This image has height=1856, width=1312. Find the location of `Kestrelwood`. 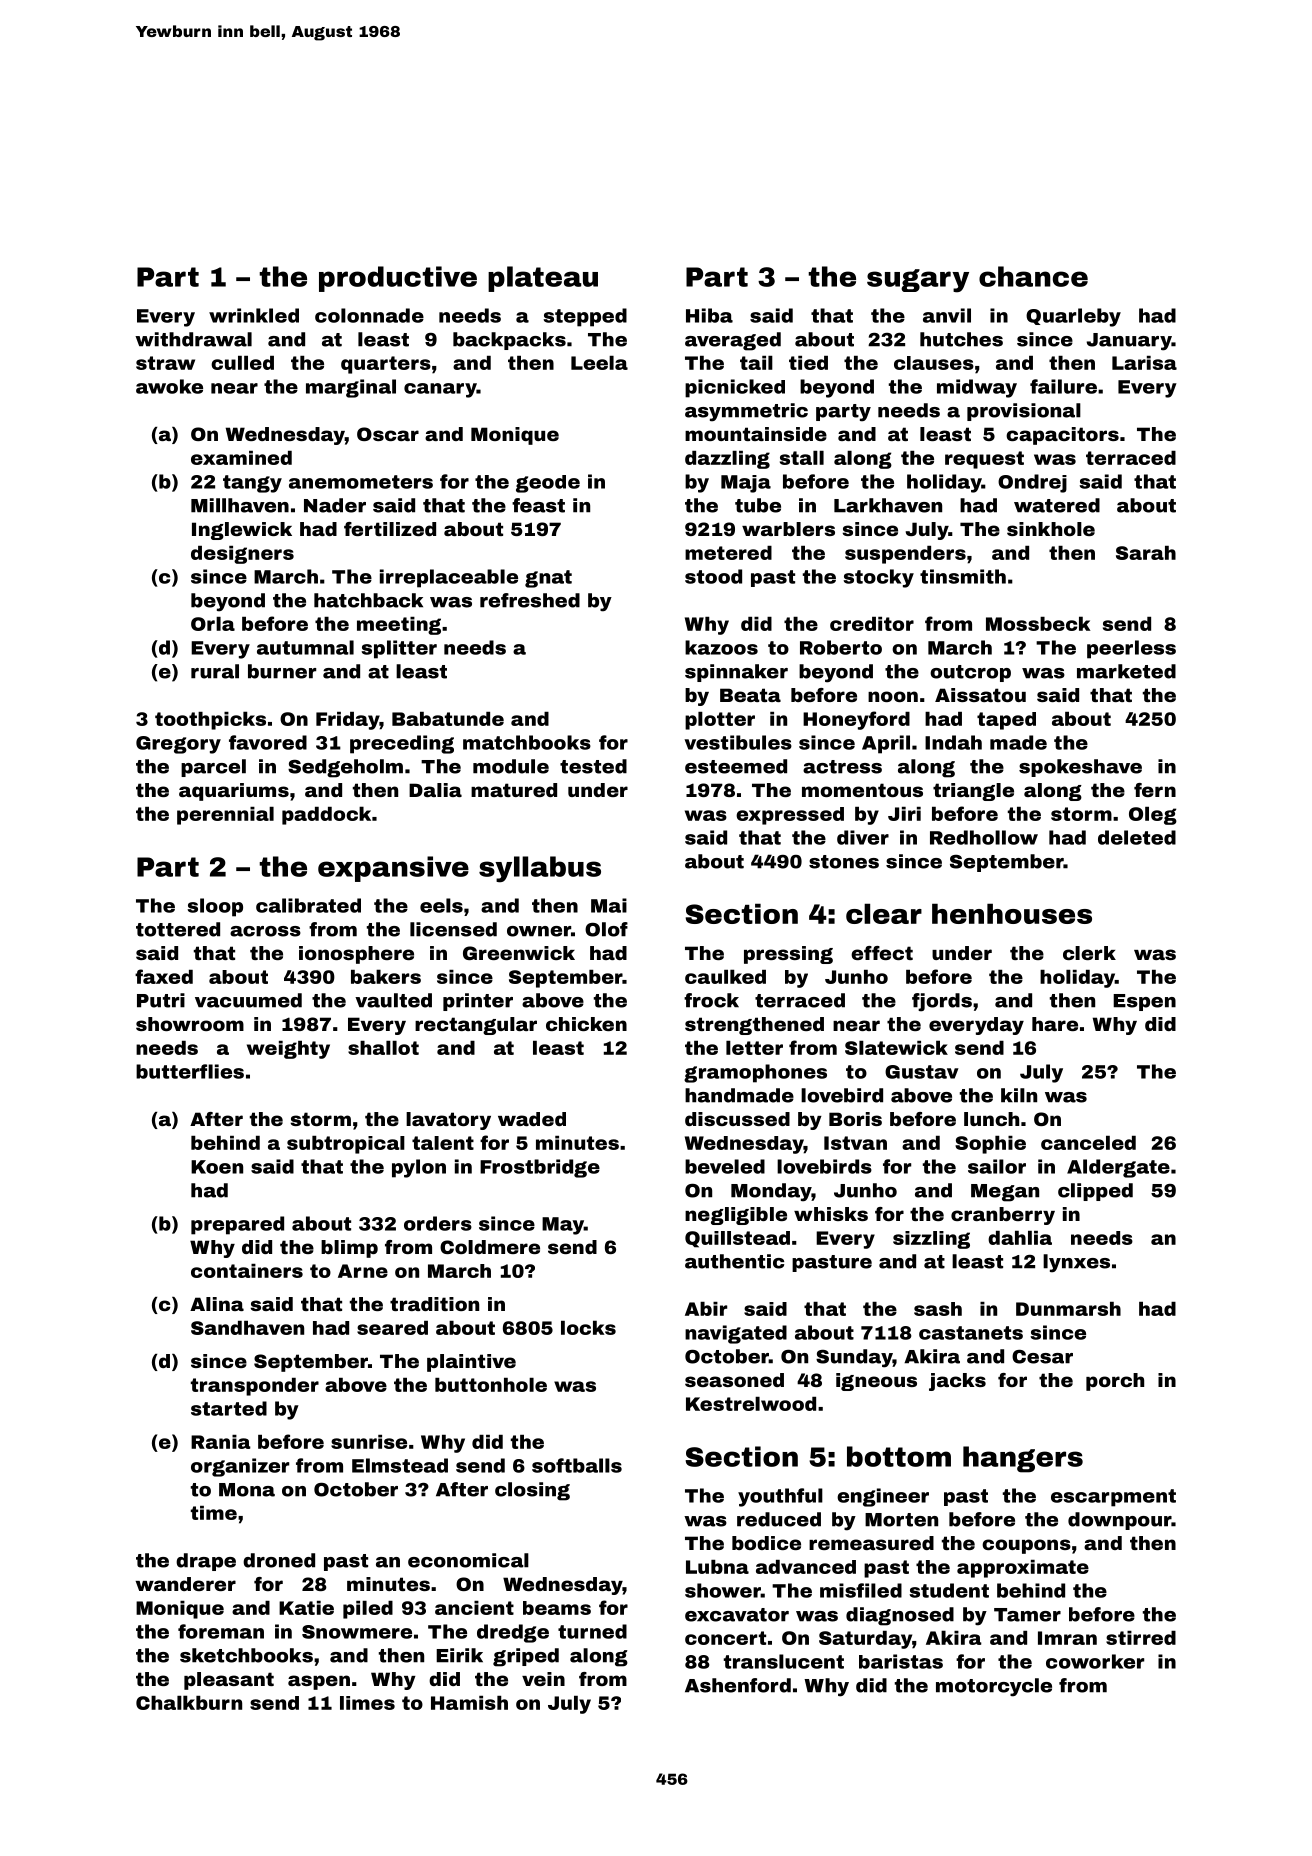

Kestrelwood is located at coordinates (751, 1404).
